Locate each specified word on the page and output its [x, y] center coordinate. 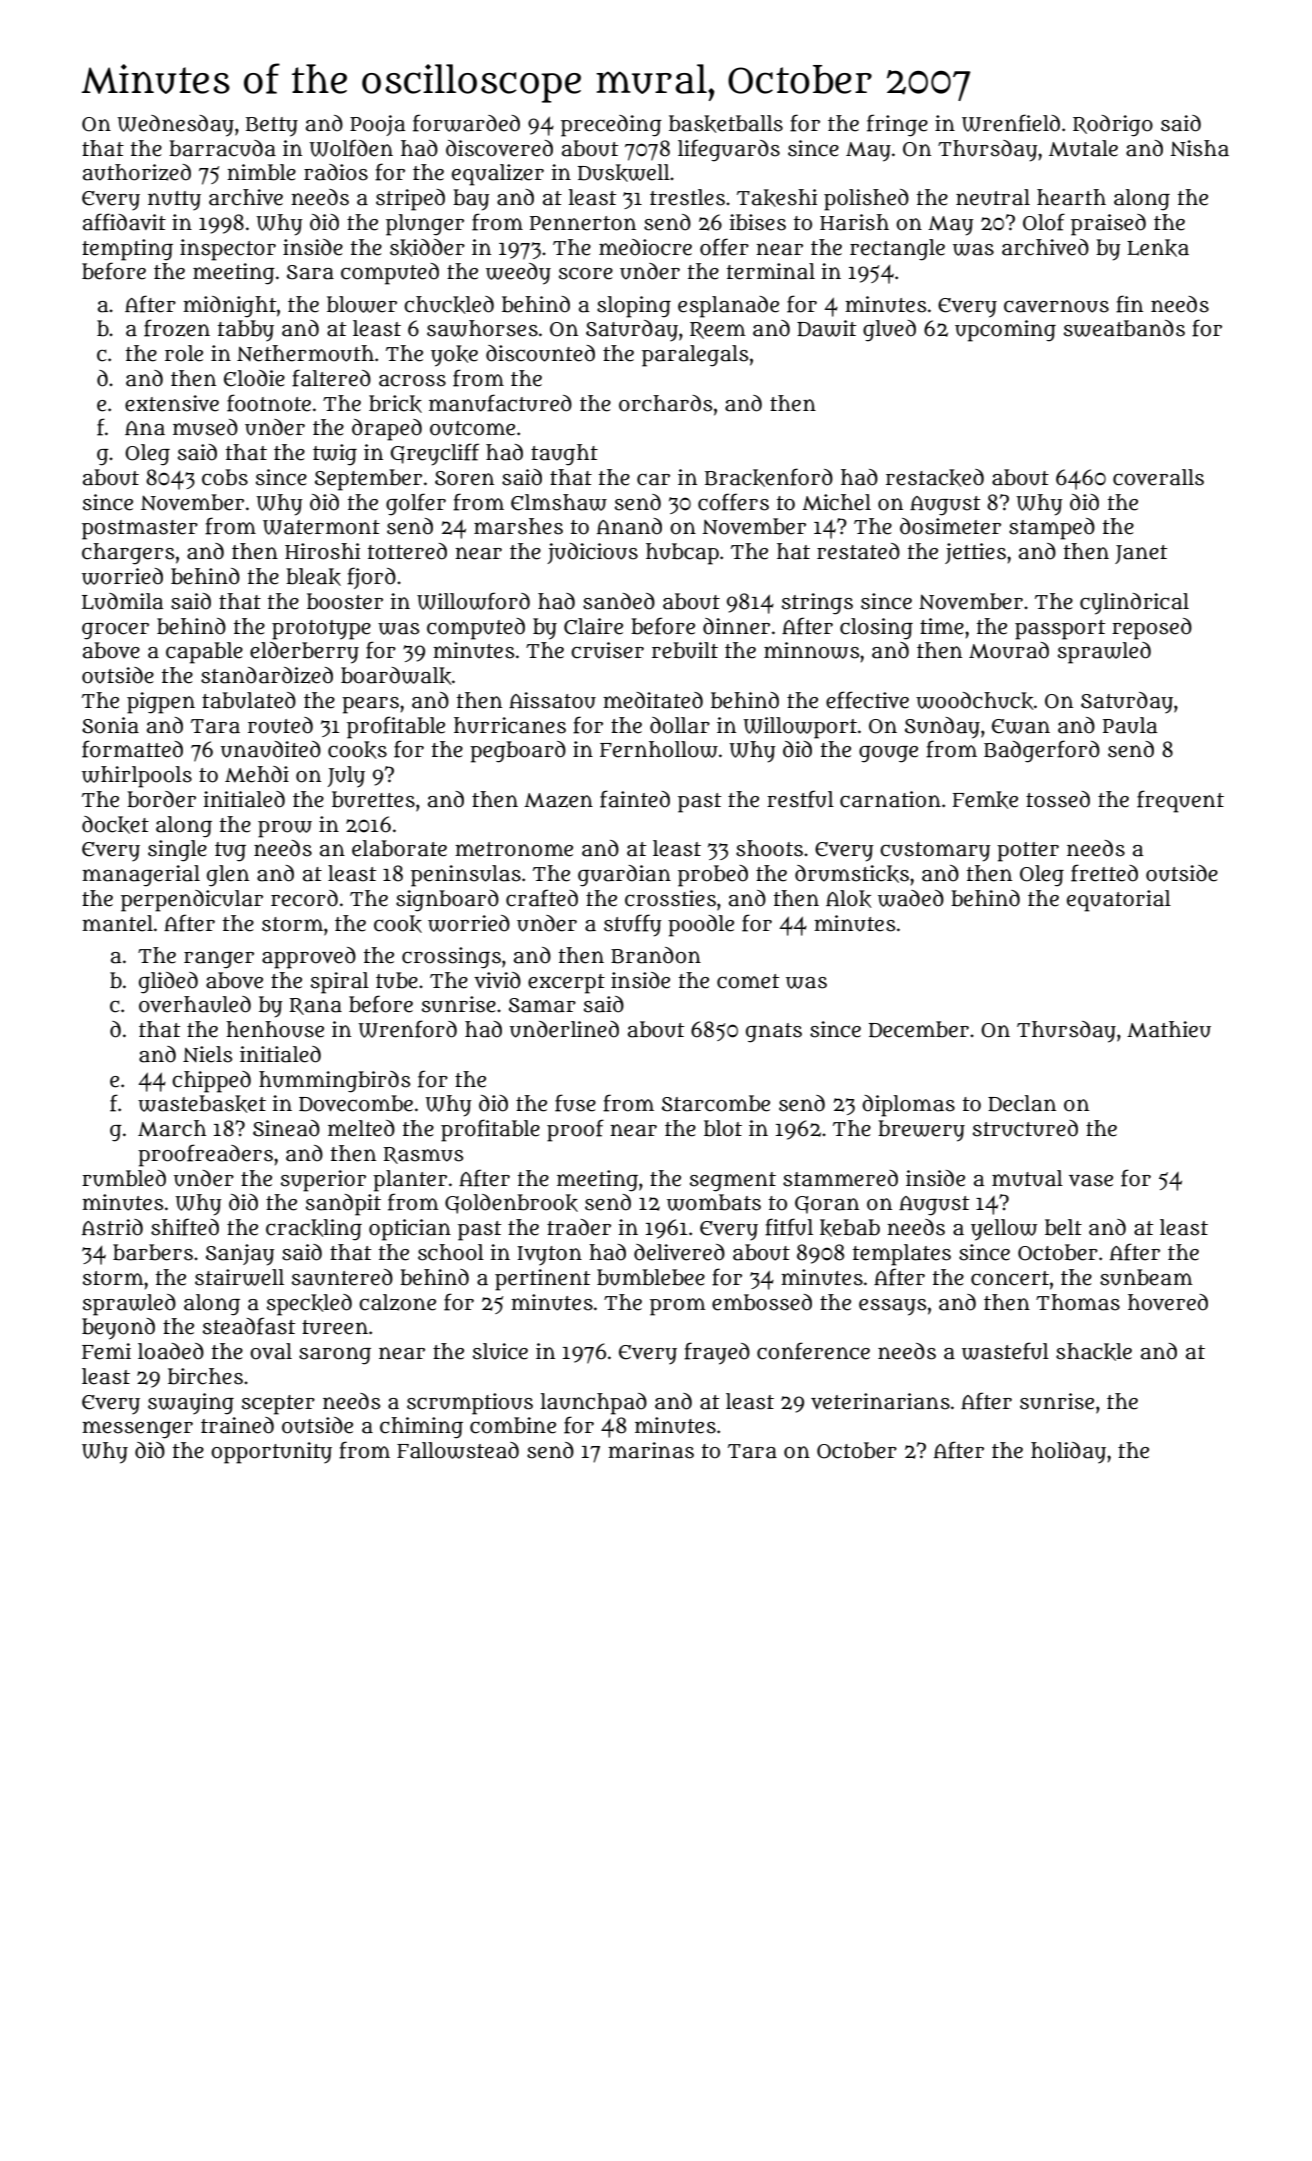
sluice [500, 1351]
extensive [172, 403]
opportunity [271, 1453]
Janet [1141, 554]
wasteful [1005, 1351]
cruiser [607, 650]
